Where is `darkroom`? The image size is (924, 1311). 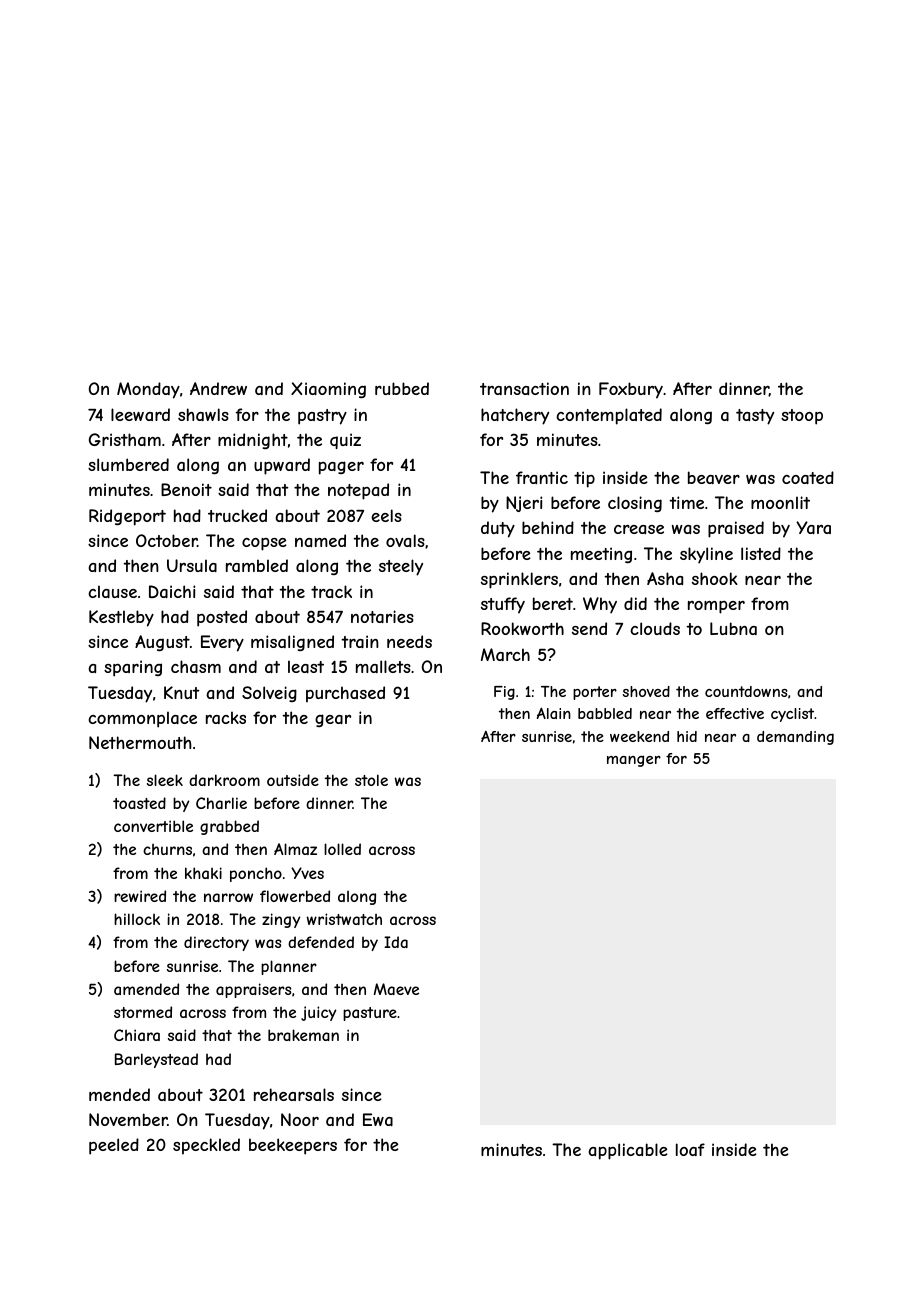
darkroom is located at coordinates (224, 780).
